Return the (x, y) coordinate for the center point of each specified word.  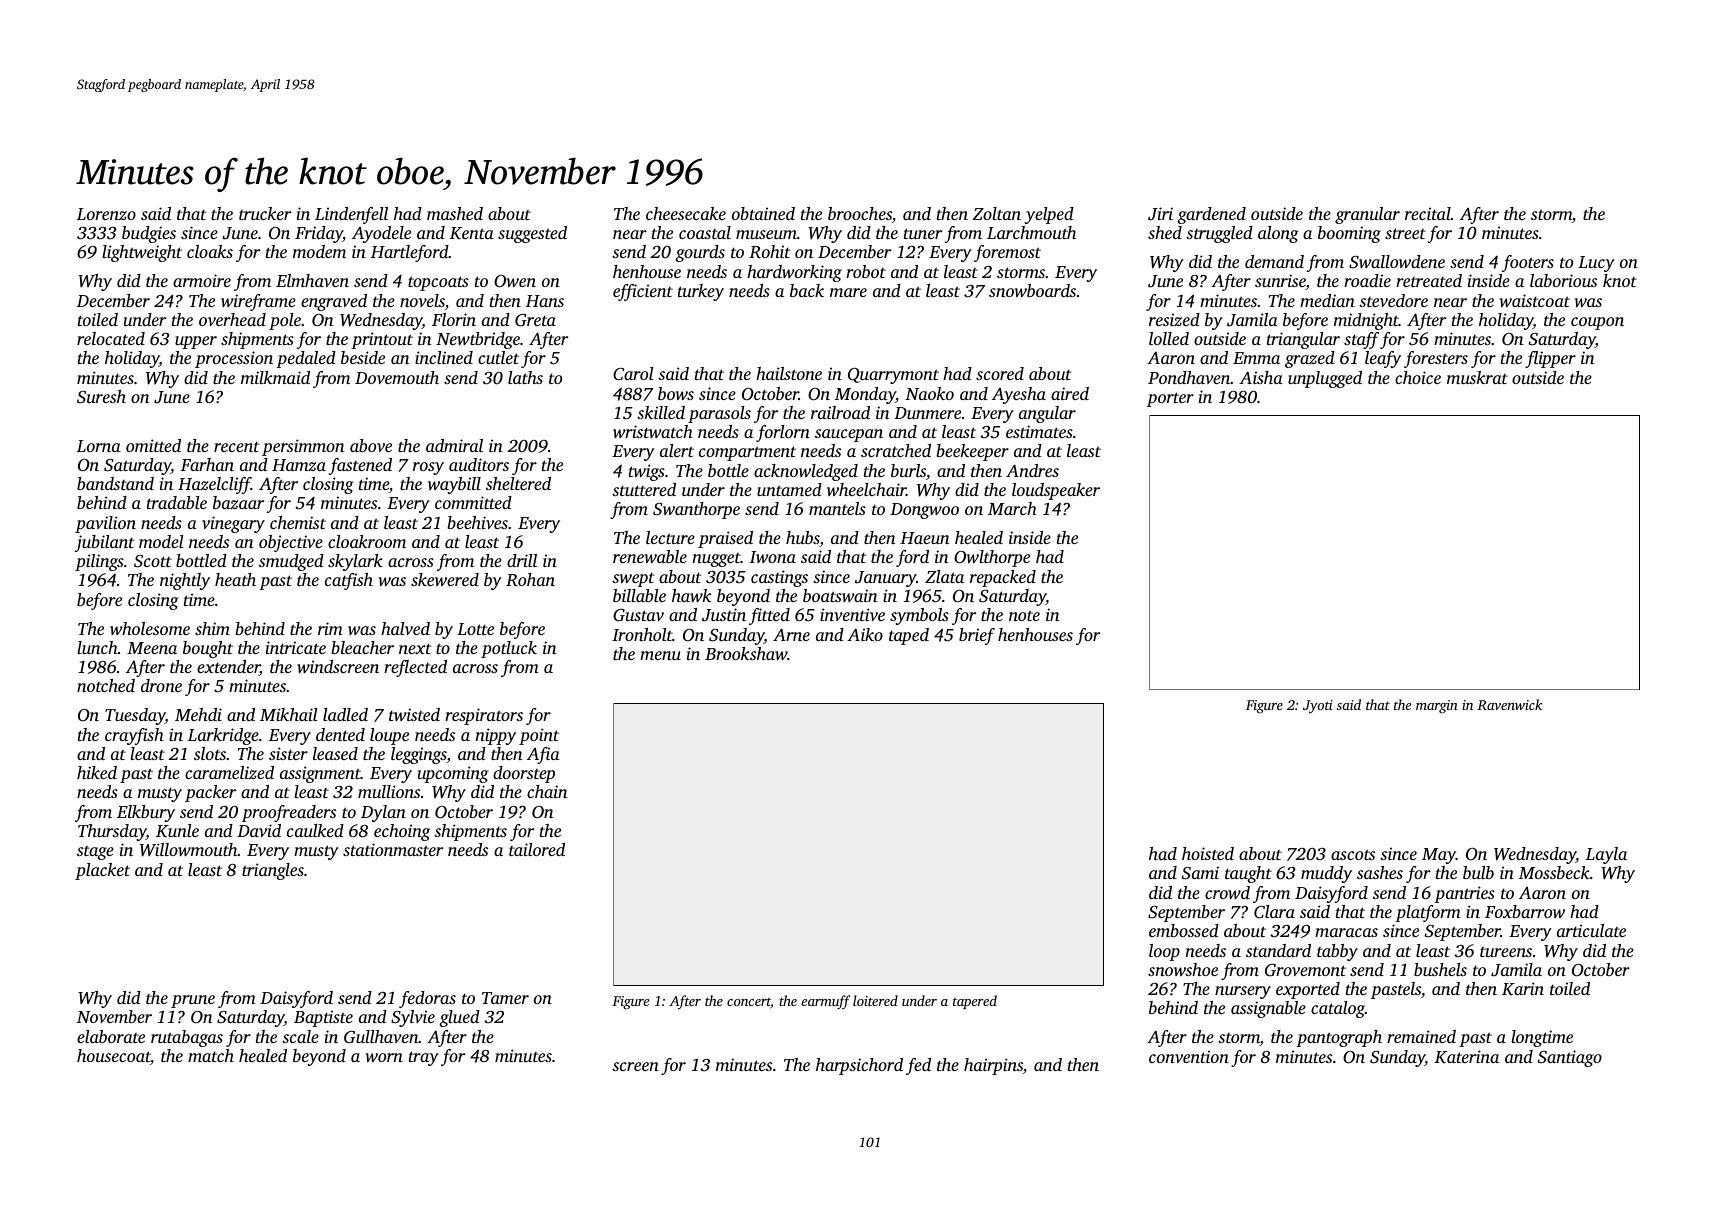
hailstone (789, 373)
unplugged (1325, 379)
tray (424, 1058)
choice (1418, 377)
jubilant (104, 543)
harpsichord (859, 1066)
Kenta (472, 233)
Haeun (925, 538)
